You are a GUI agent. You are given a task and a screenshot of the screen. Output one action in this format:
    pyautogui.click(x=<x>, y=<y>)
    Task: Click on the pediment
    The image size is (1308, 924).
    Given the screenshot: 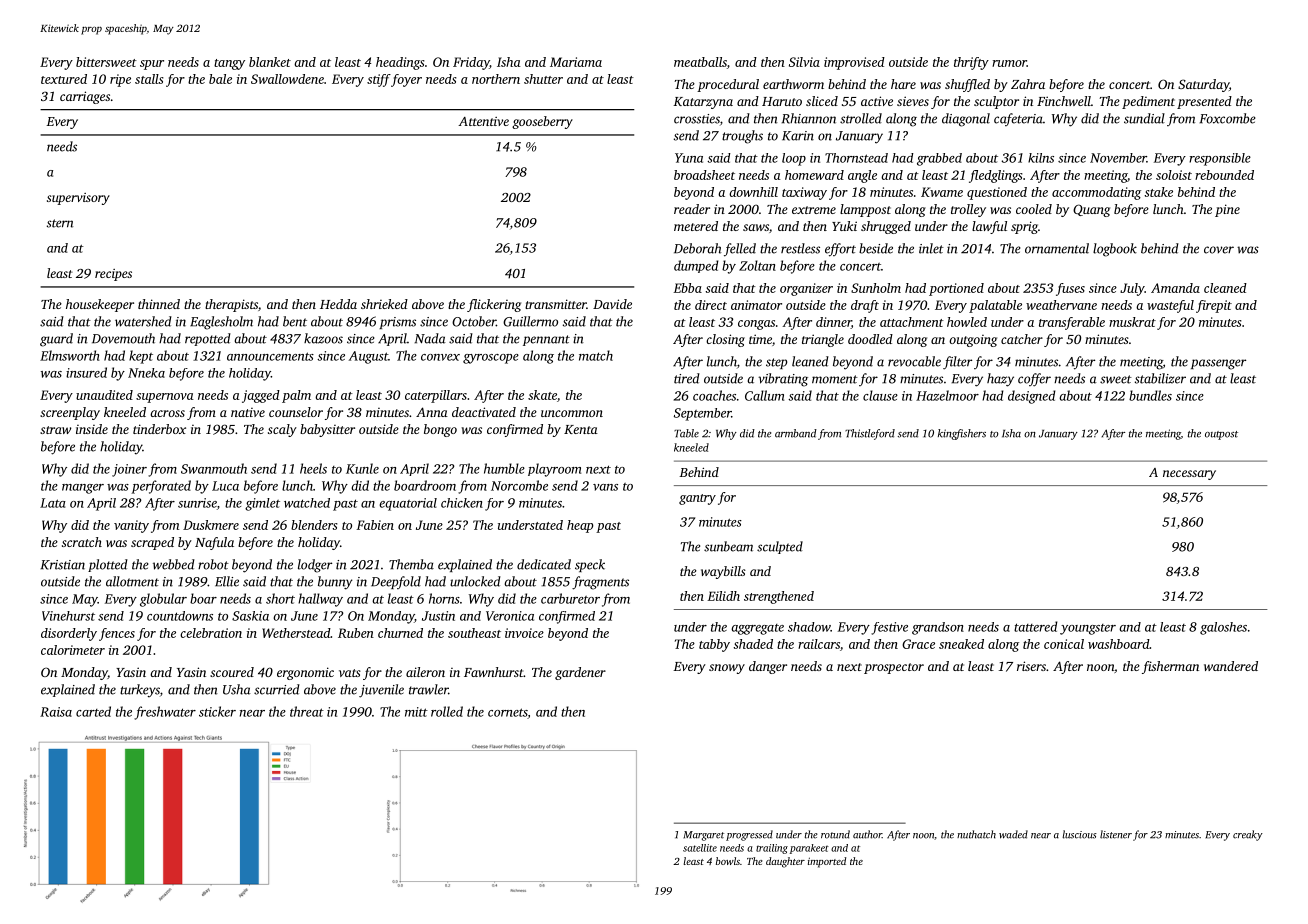 What is the action you would take?
    pyautogui.click(x=1148, y=102)
